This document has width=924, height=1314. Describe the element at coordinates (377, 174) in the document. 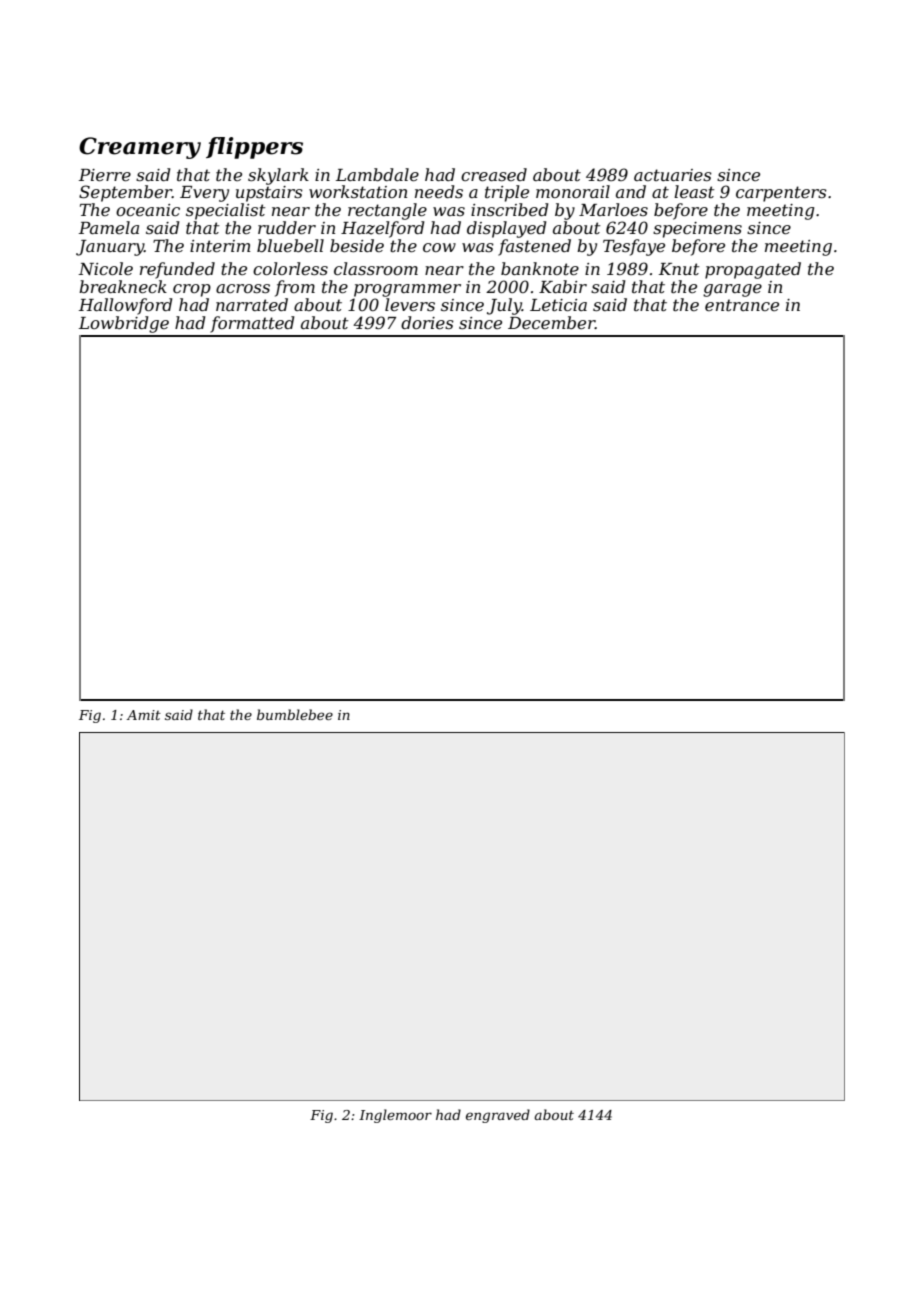

I see `Lambdale` at that location.
